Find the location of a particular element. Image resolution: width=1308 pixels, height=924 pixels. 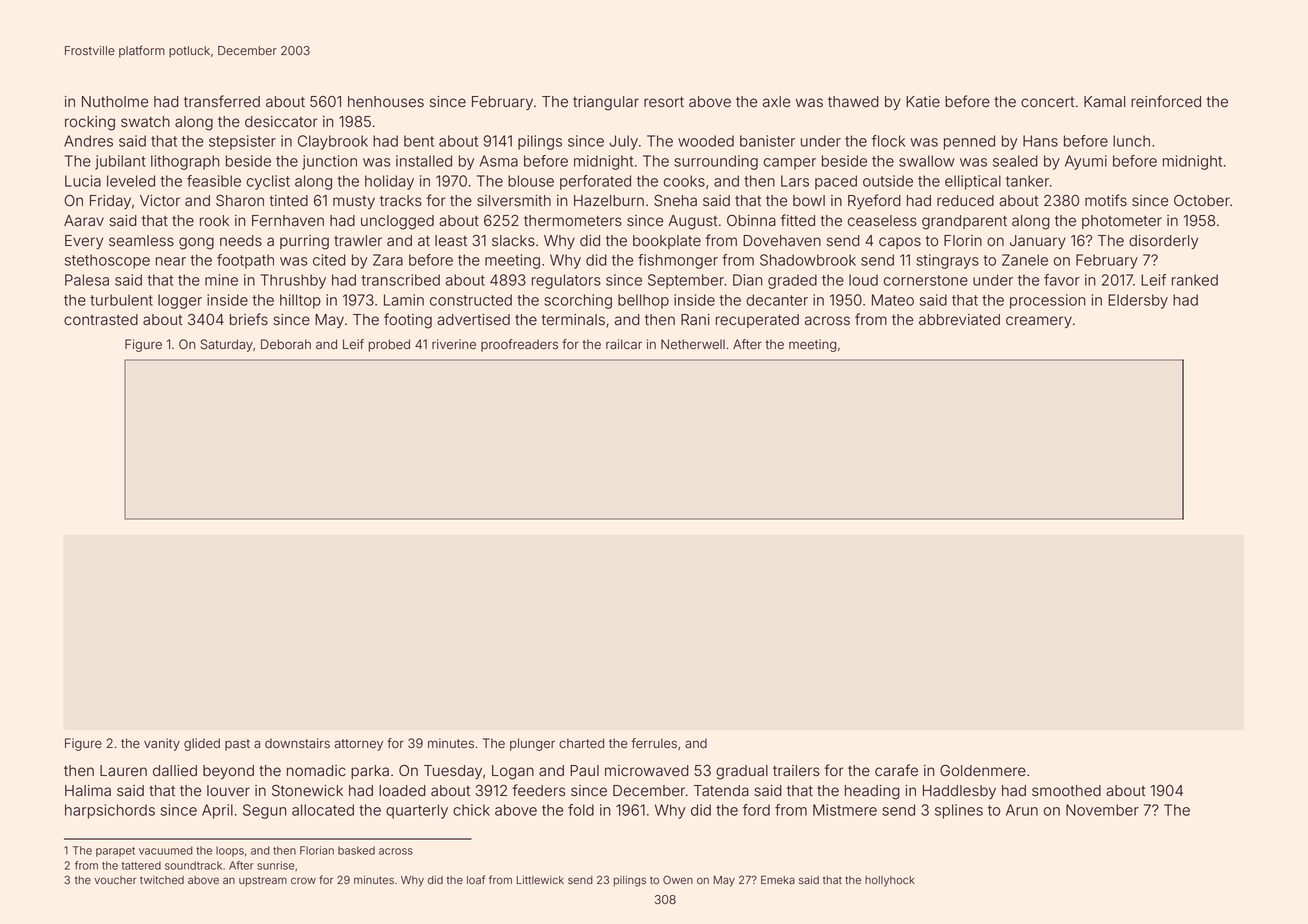

vanity is located at coordinates (162, 744).
